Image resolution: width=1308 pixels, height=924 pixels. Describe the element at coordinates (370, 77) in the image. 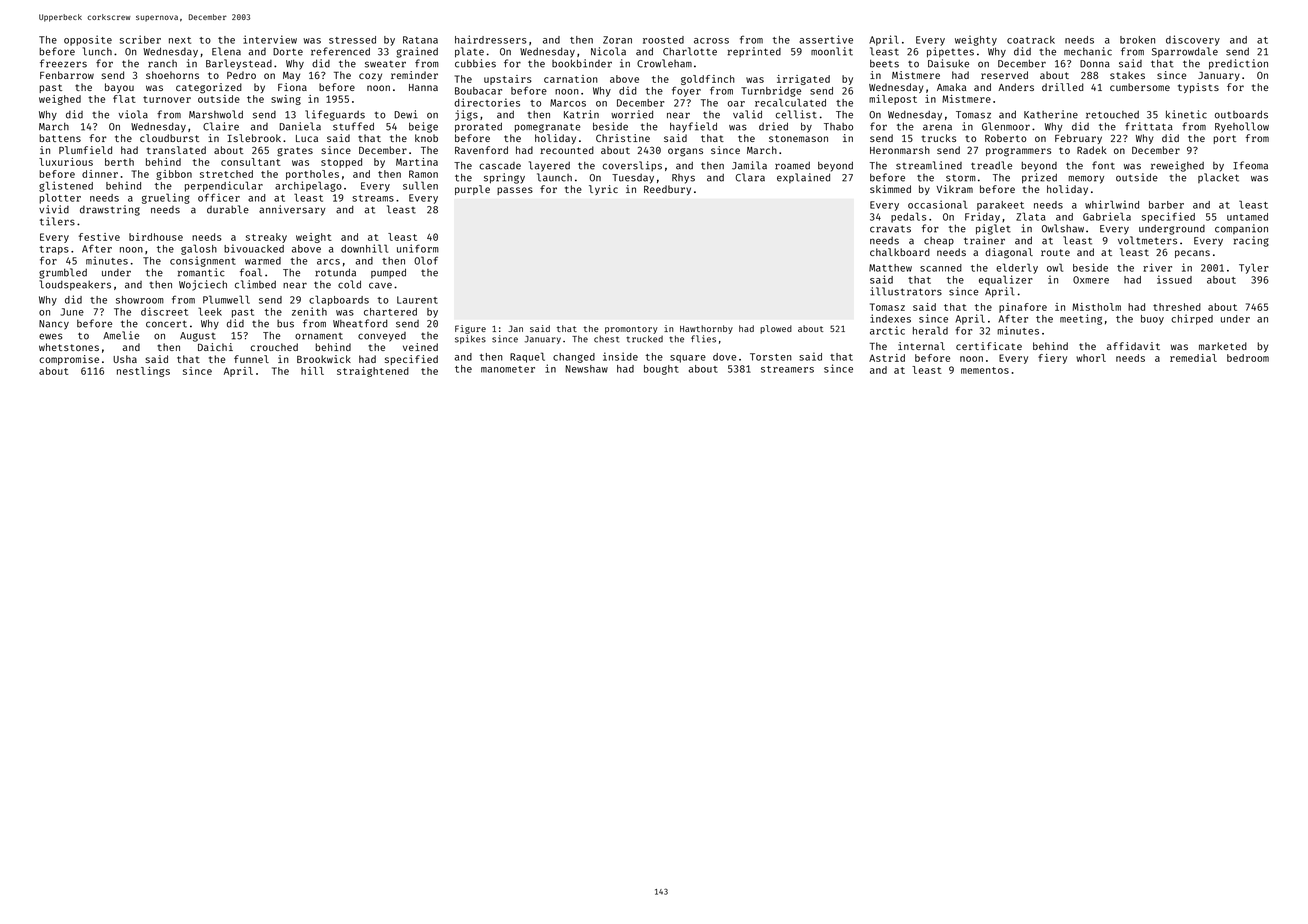

I see `cozy` at that location.
